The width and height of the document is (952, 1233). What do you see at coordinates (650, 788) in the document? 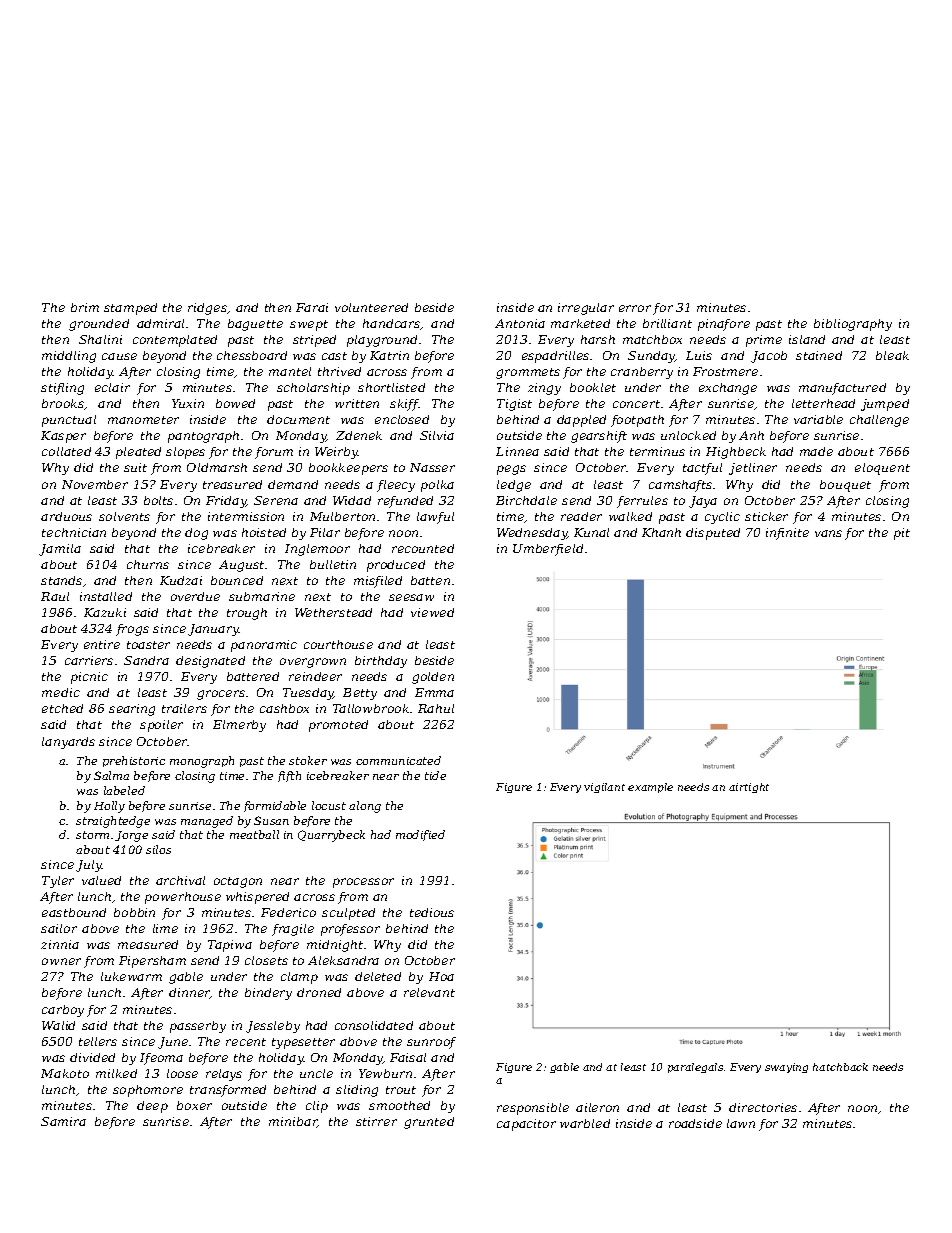
I see `example` at bounding box center [650, 788].
